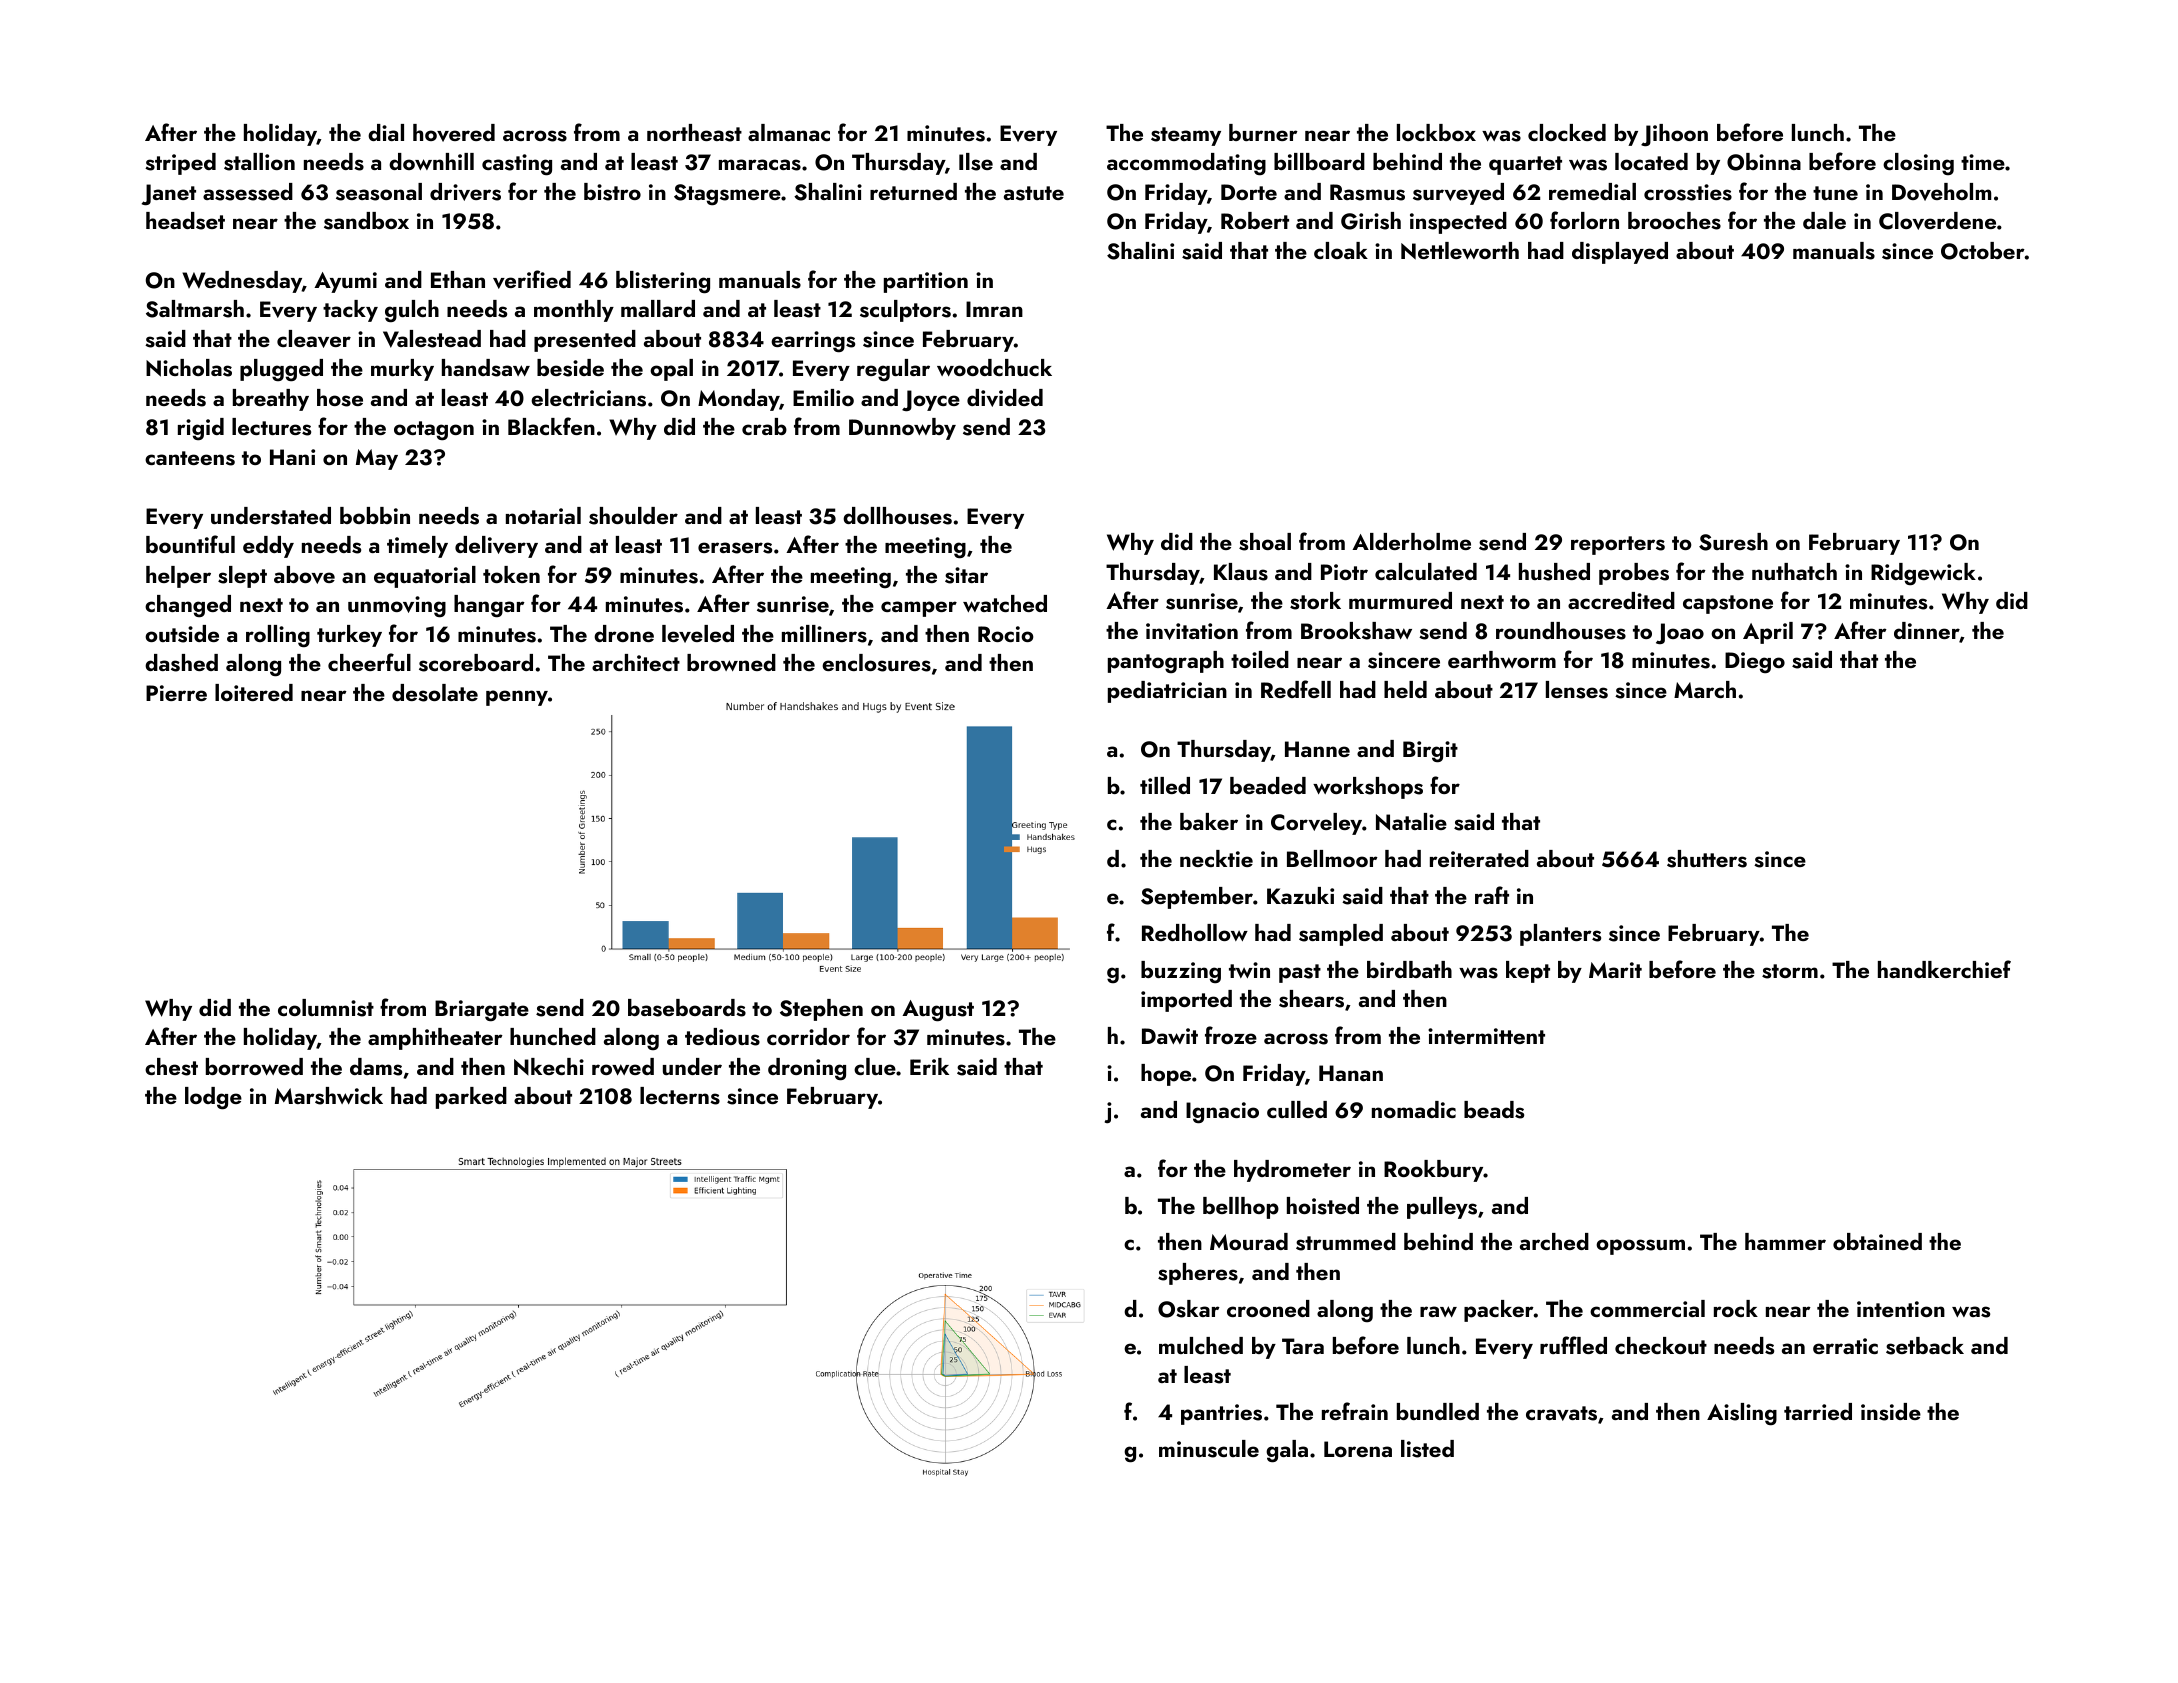 The image size is (2178, 1683). Describe the element at coordinates (1263, 132) in the document. I see `burner` at that location.
